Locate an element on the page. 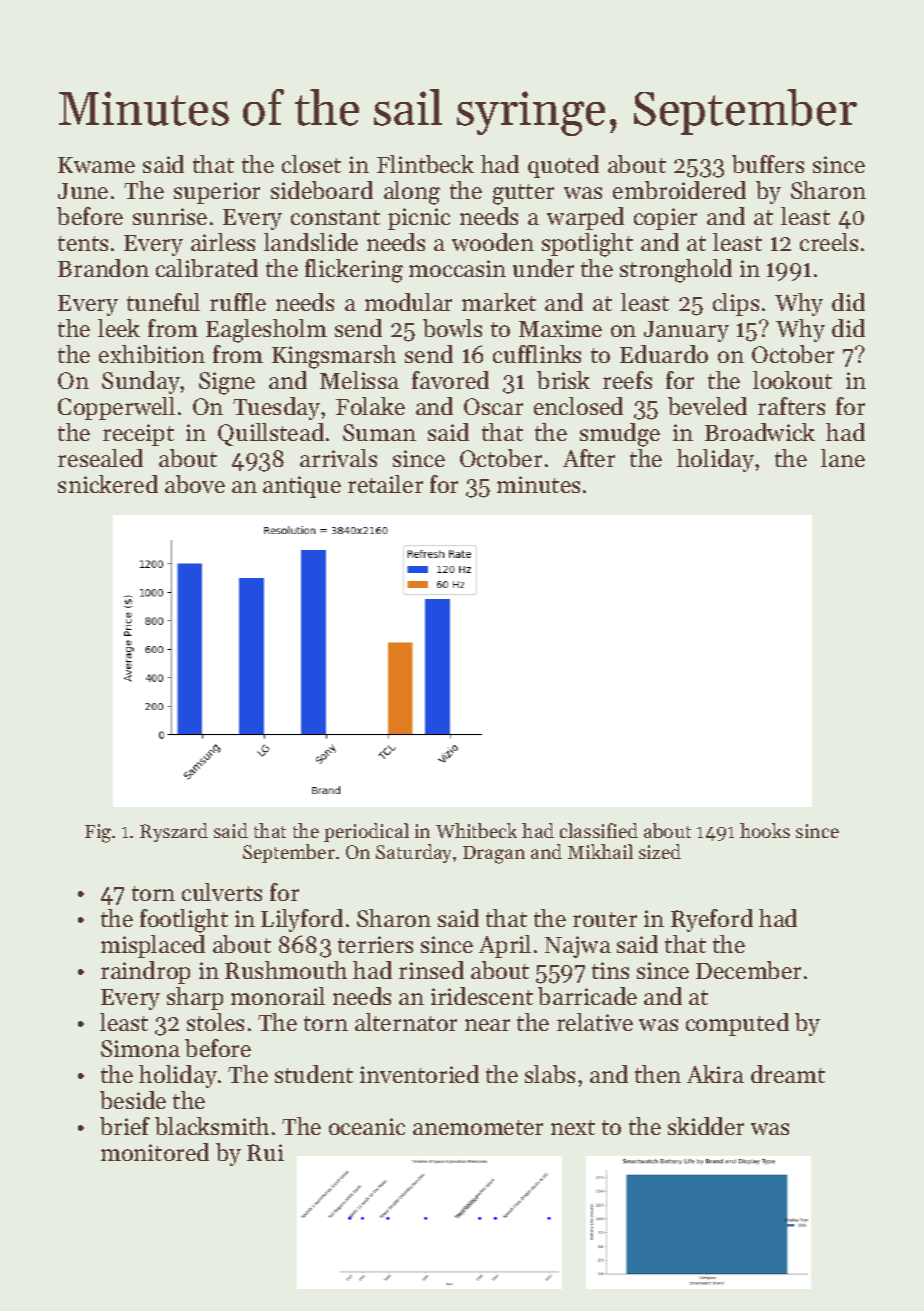 The image size is (924, 1311). tents is located at coordinates (83, 243).
